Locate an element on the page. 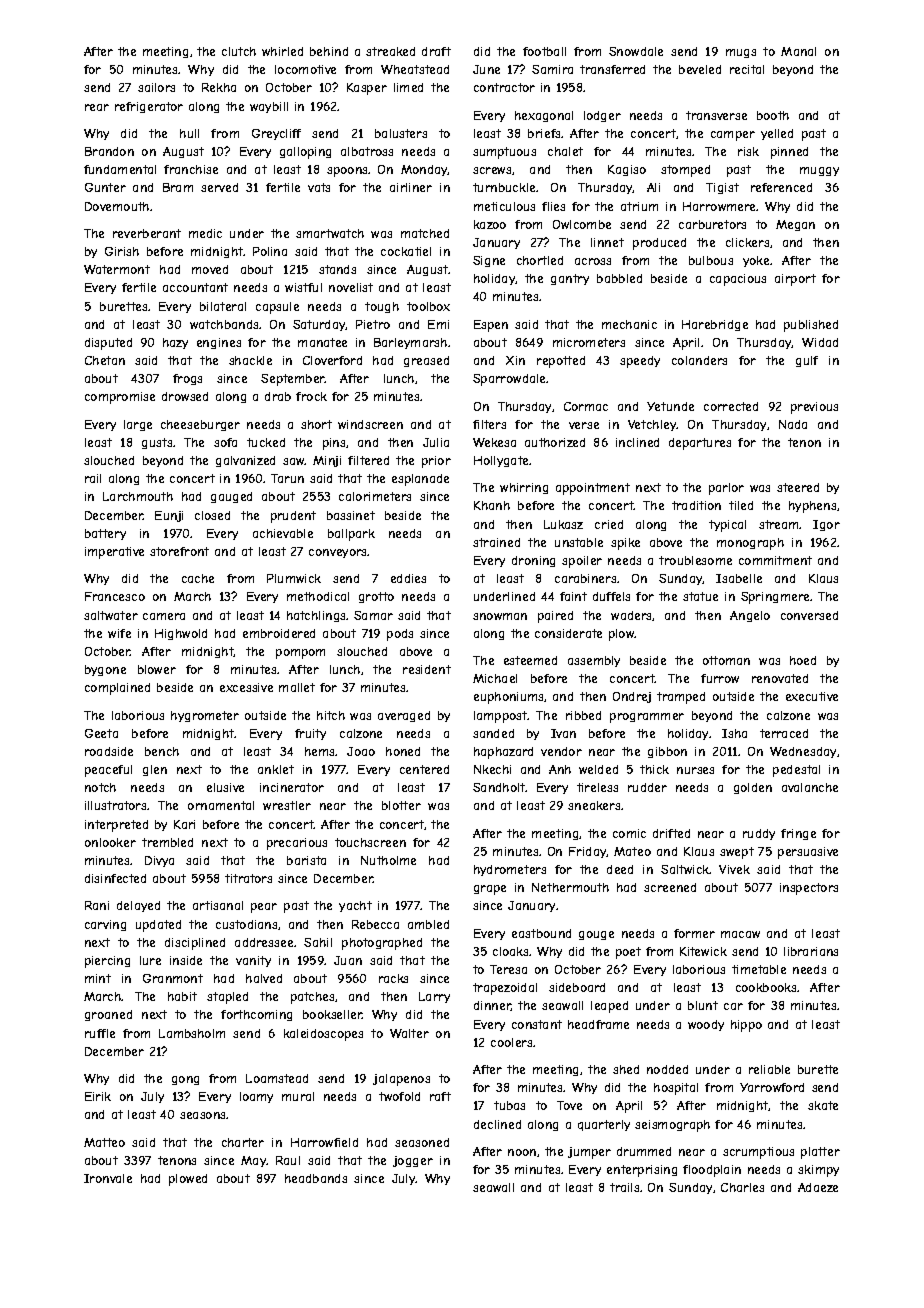  jogger is located at coordinates (413, 1161).
